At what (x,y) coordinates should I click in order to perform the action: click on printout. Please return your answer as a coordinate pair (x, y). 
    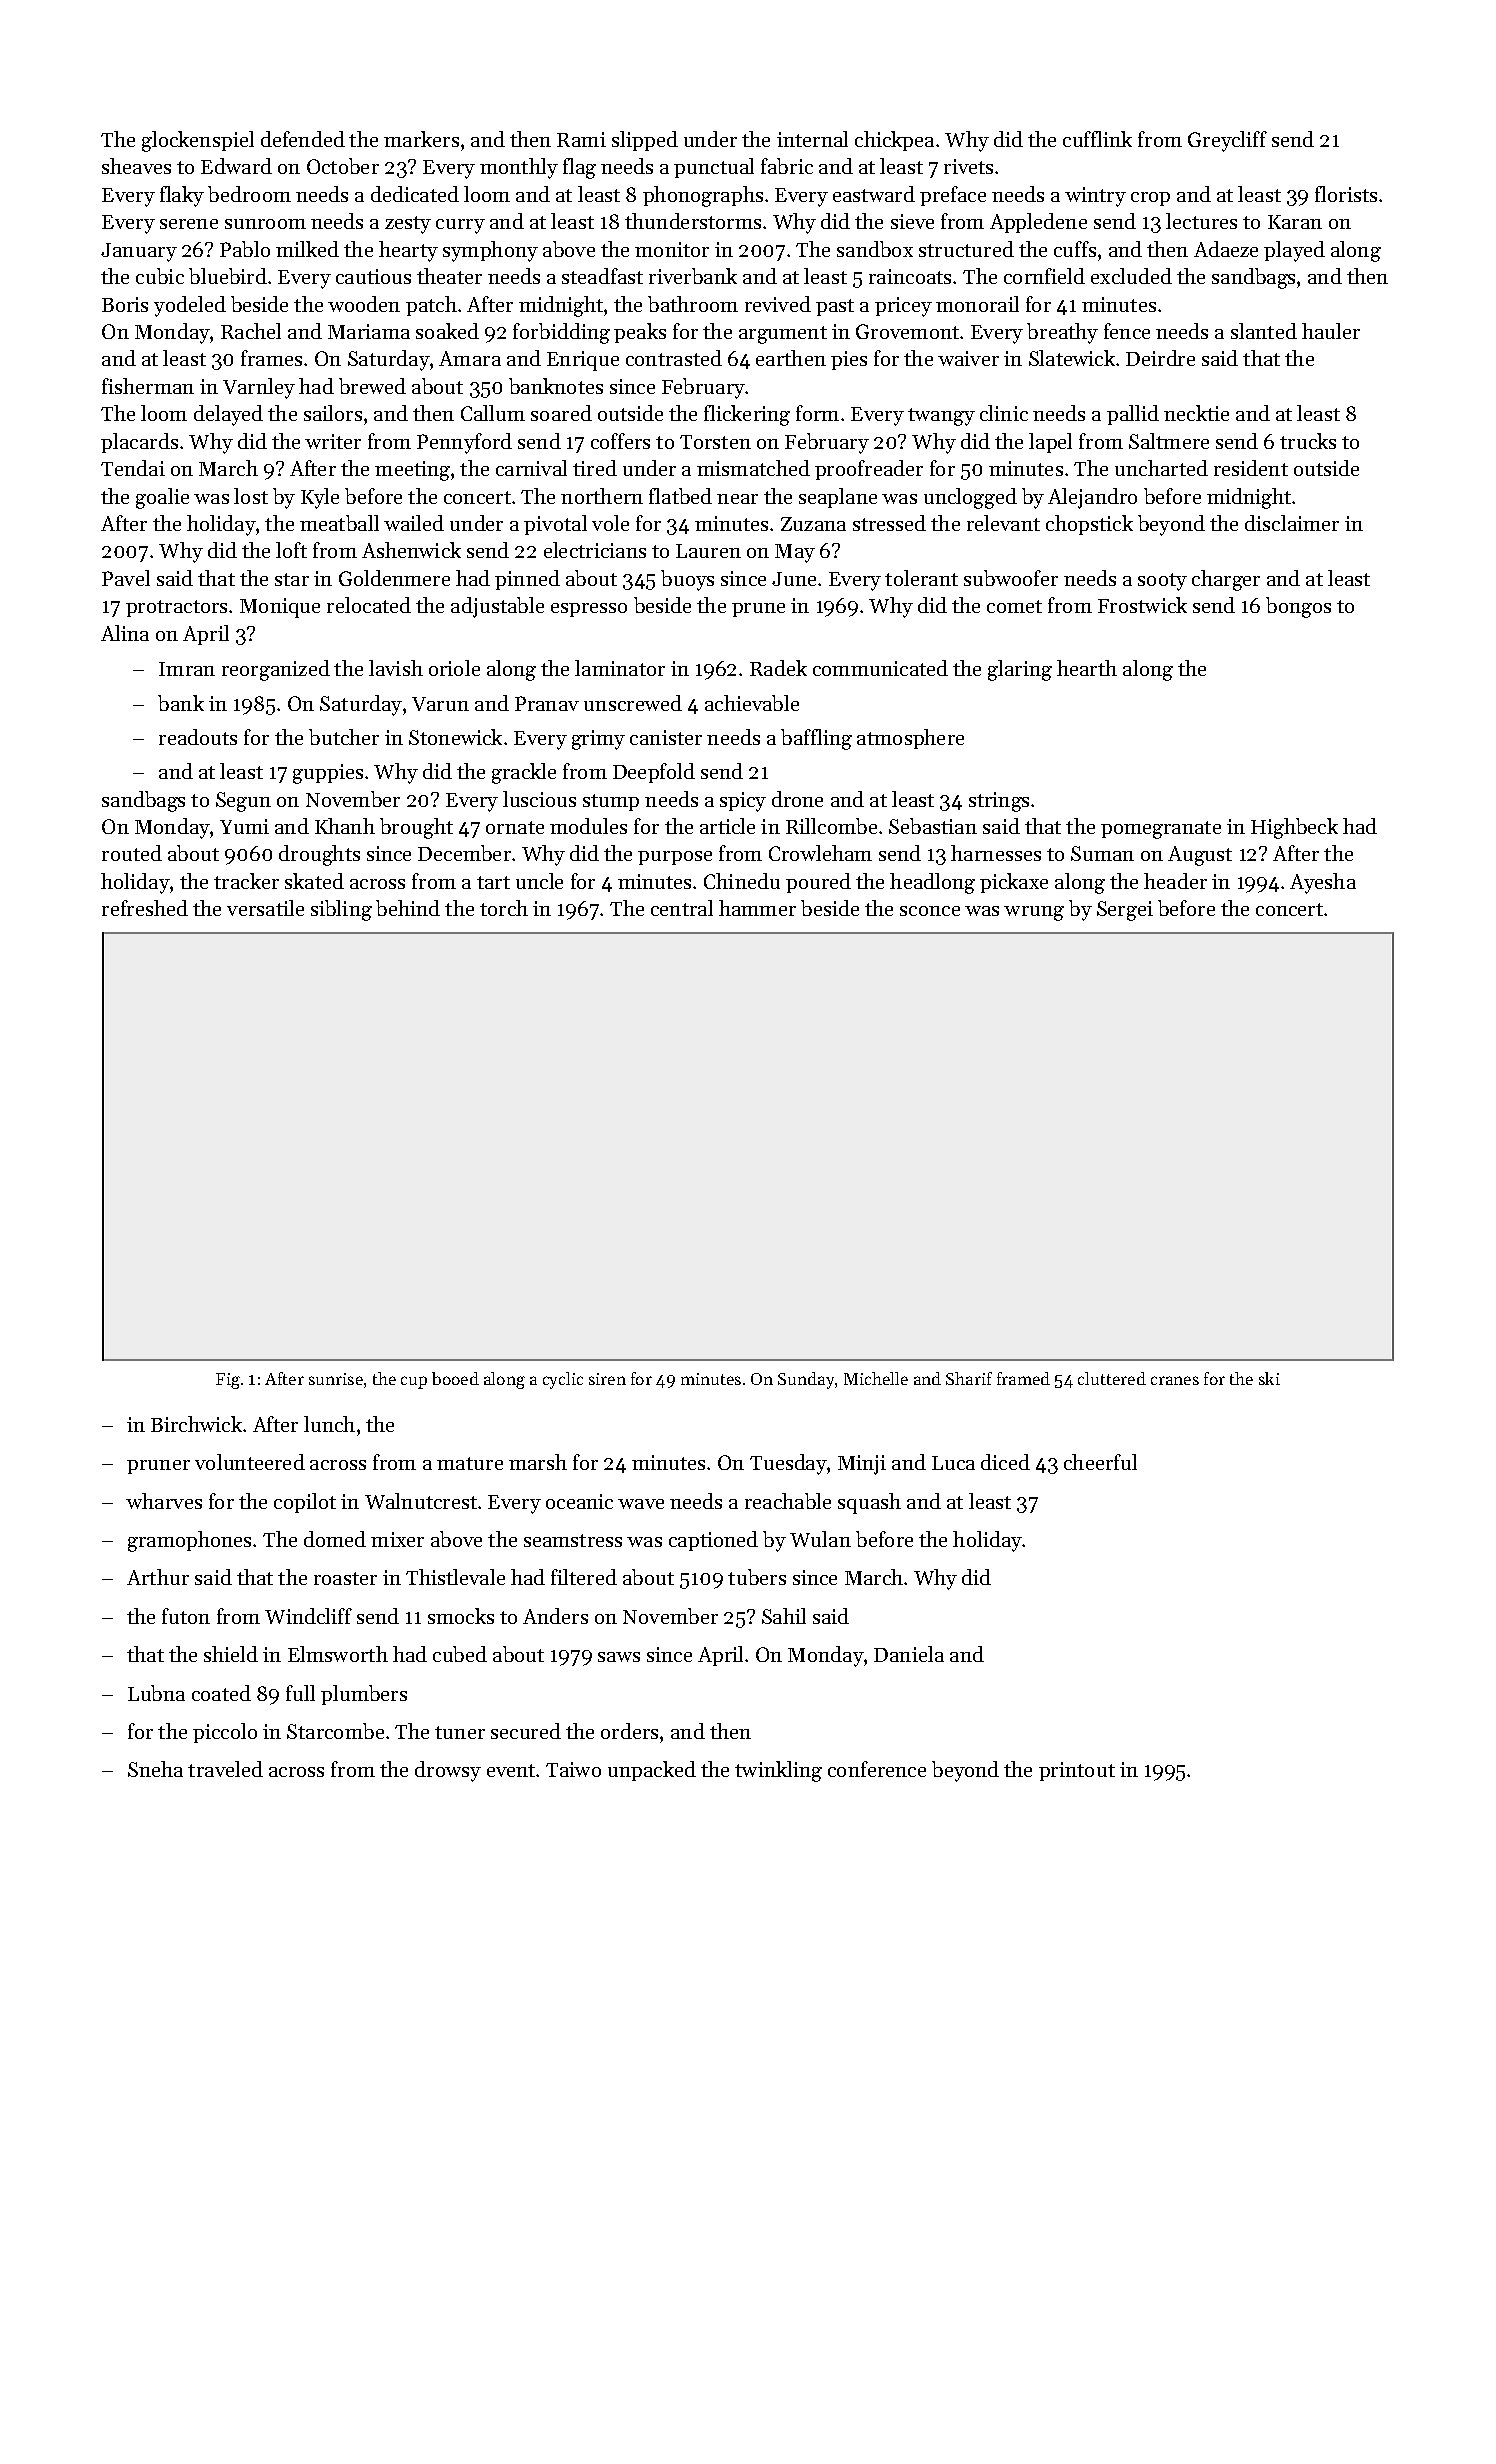
    Looking at the image, I should click on (1077, 1771).
